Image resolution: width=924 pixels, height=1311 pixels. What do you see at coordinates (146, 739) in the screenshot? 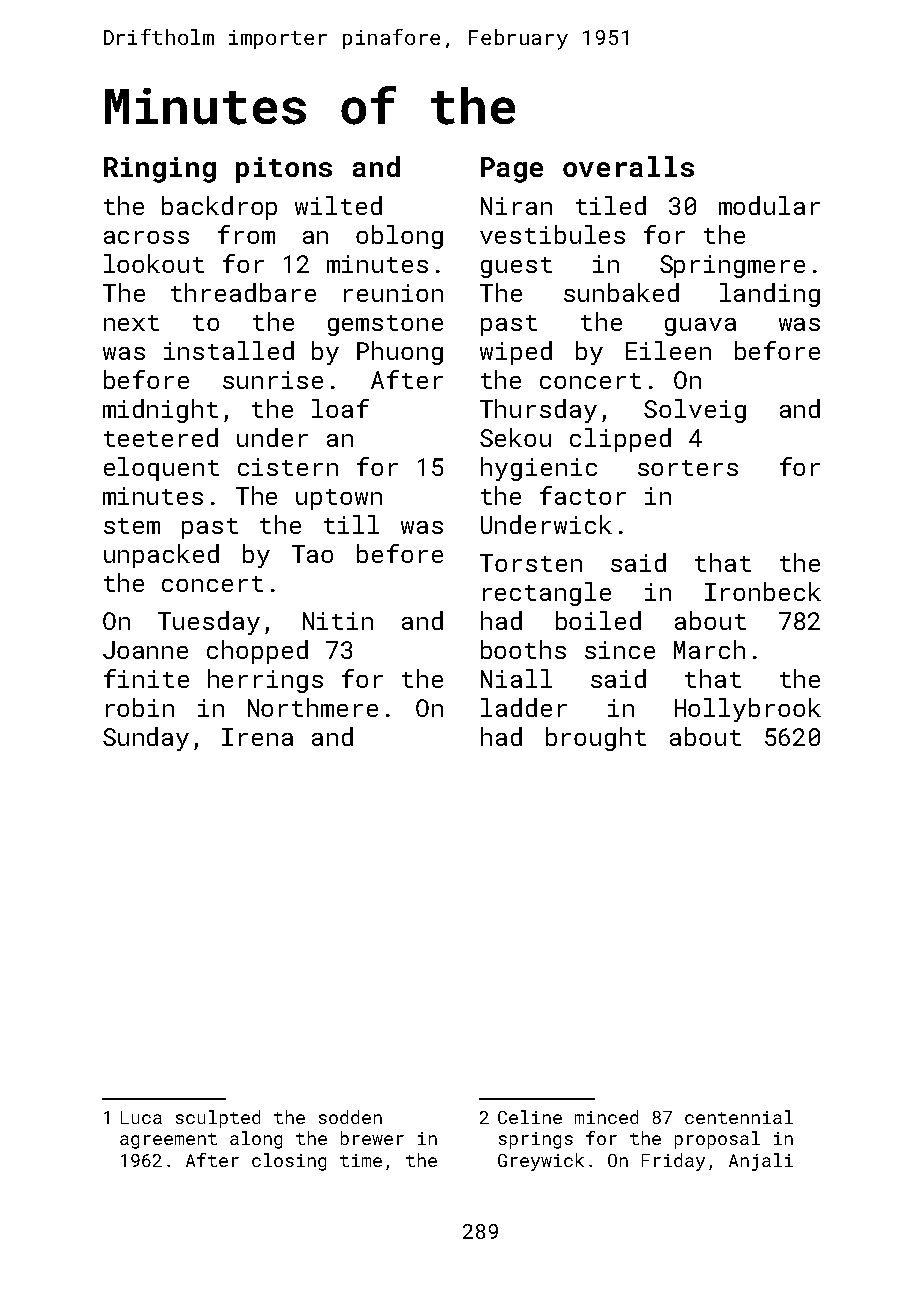
I see `Sunday` at bounding box center [146, 739].
